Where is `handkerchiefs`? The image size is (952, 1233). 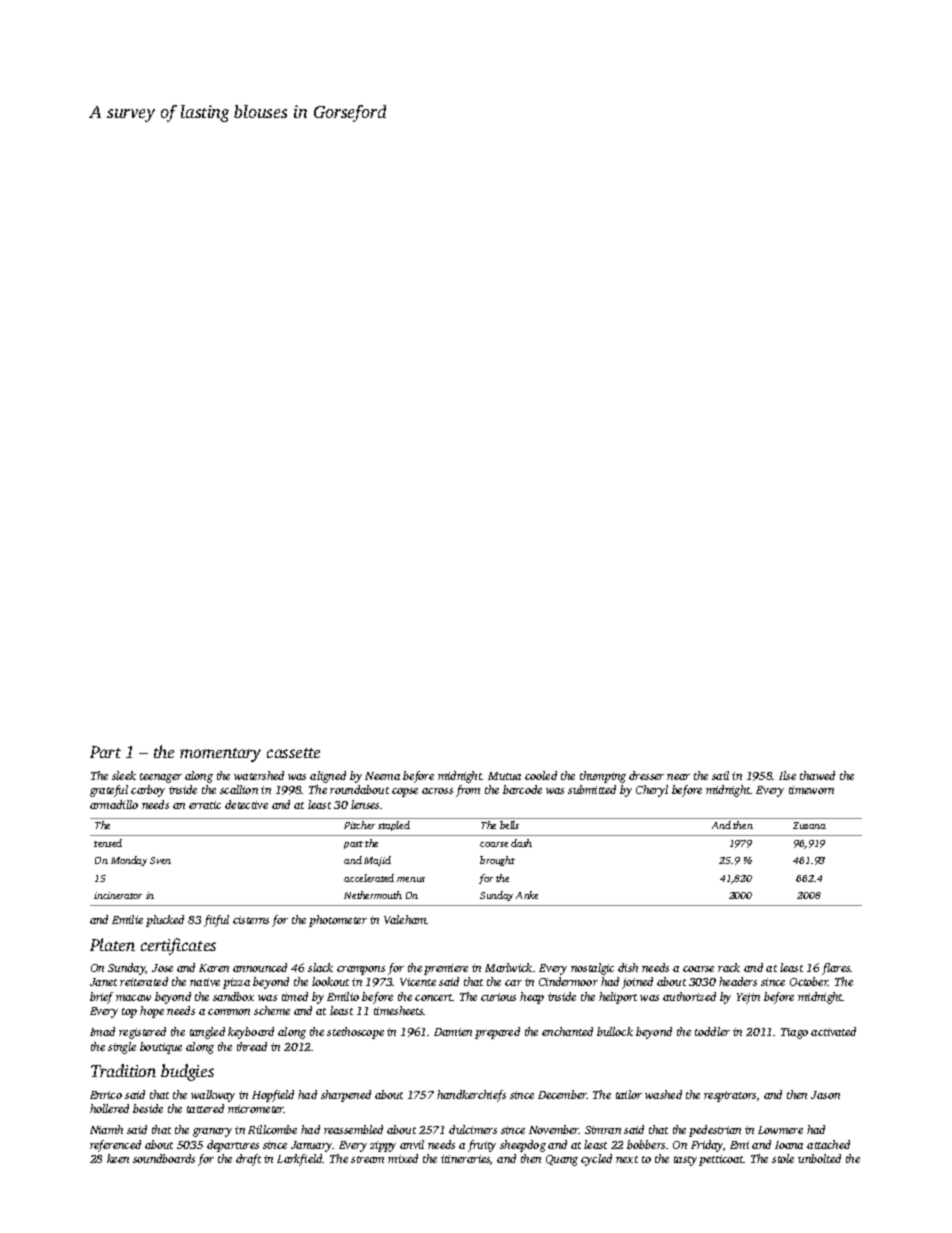
handkerchiefs is located at coordinates (471, 1096).
